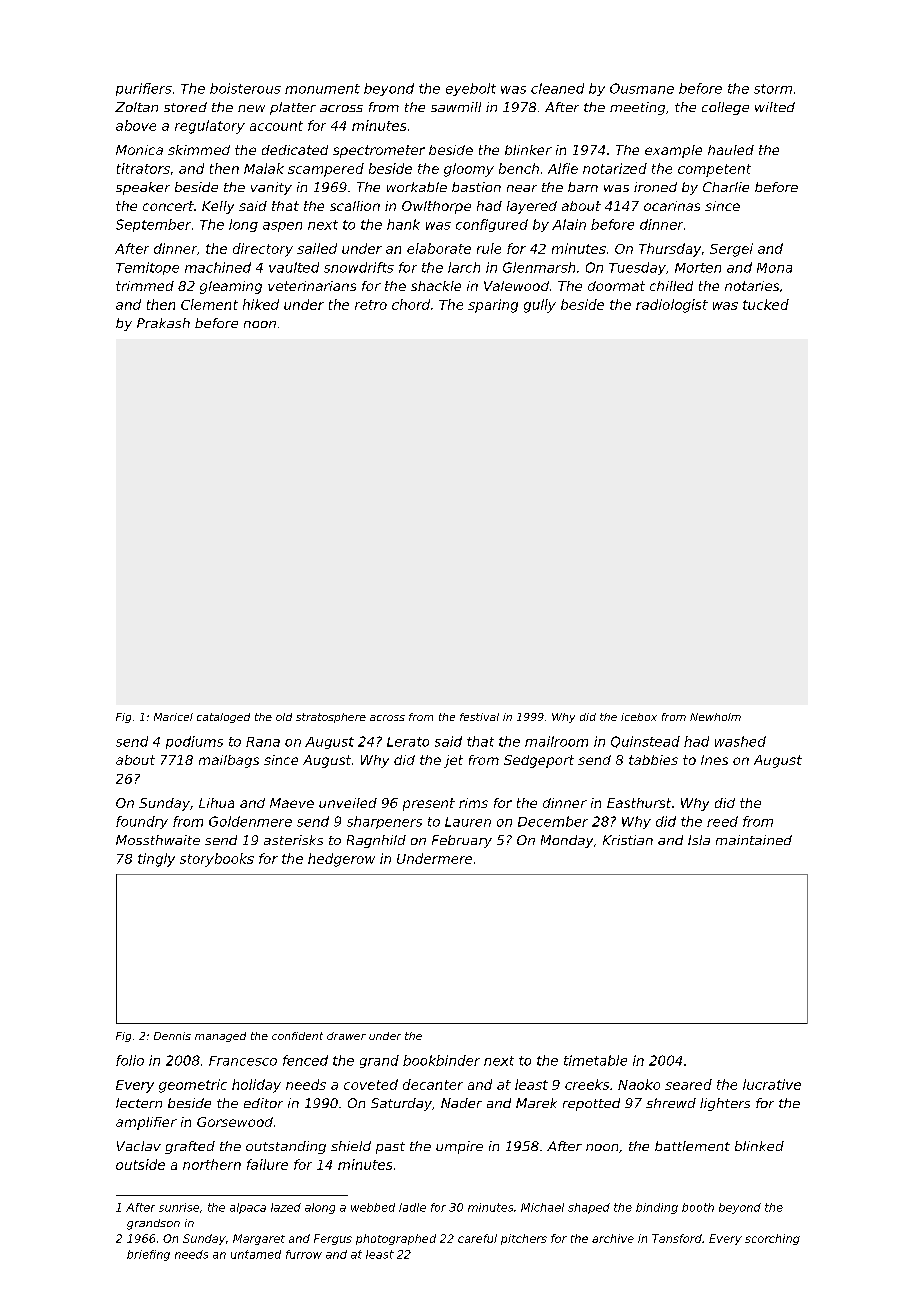  I want to click on purifiers, so click(144, 89).
